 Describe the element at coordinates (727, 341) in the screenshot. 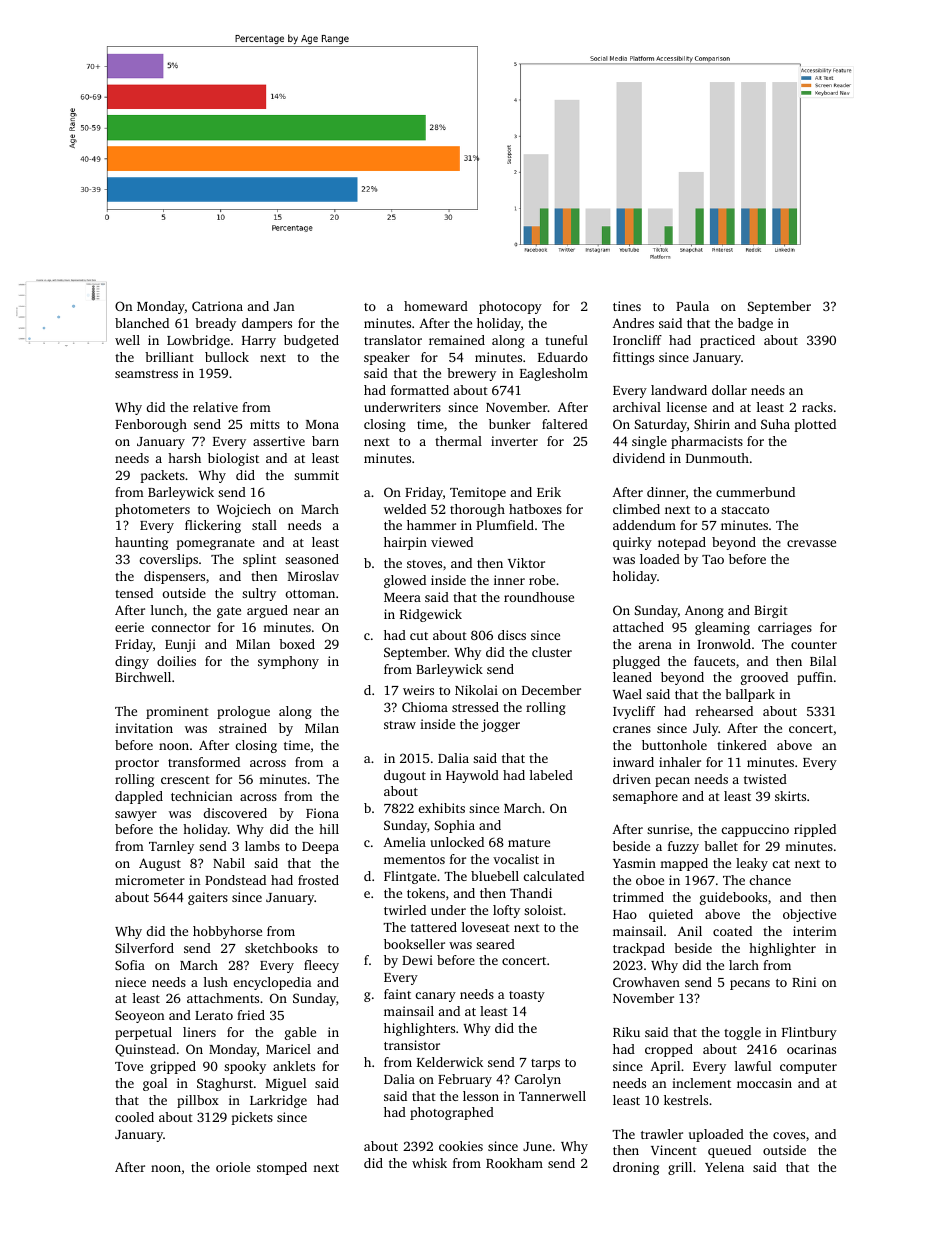

I see `practiced` at that location.
